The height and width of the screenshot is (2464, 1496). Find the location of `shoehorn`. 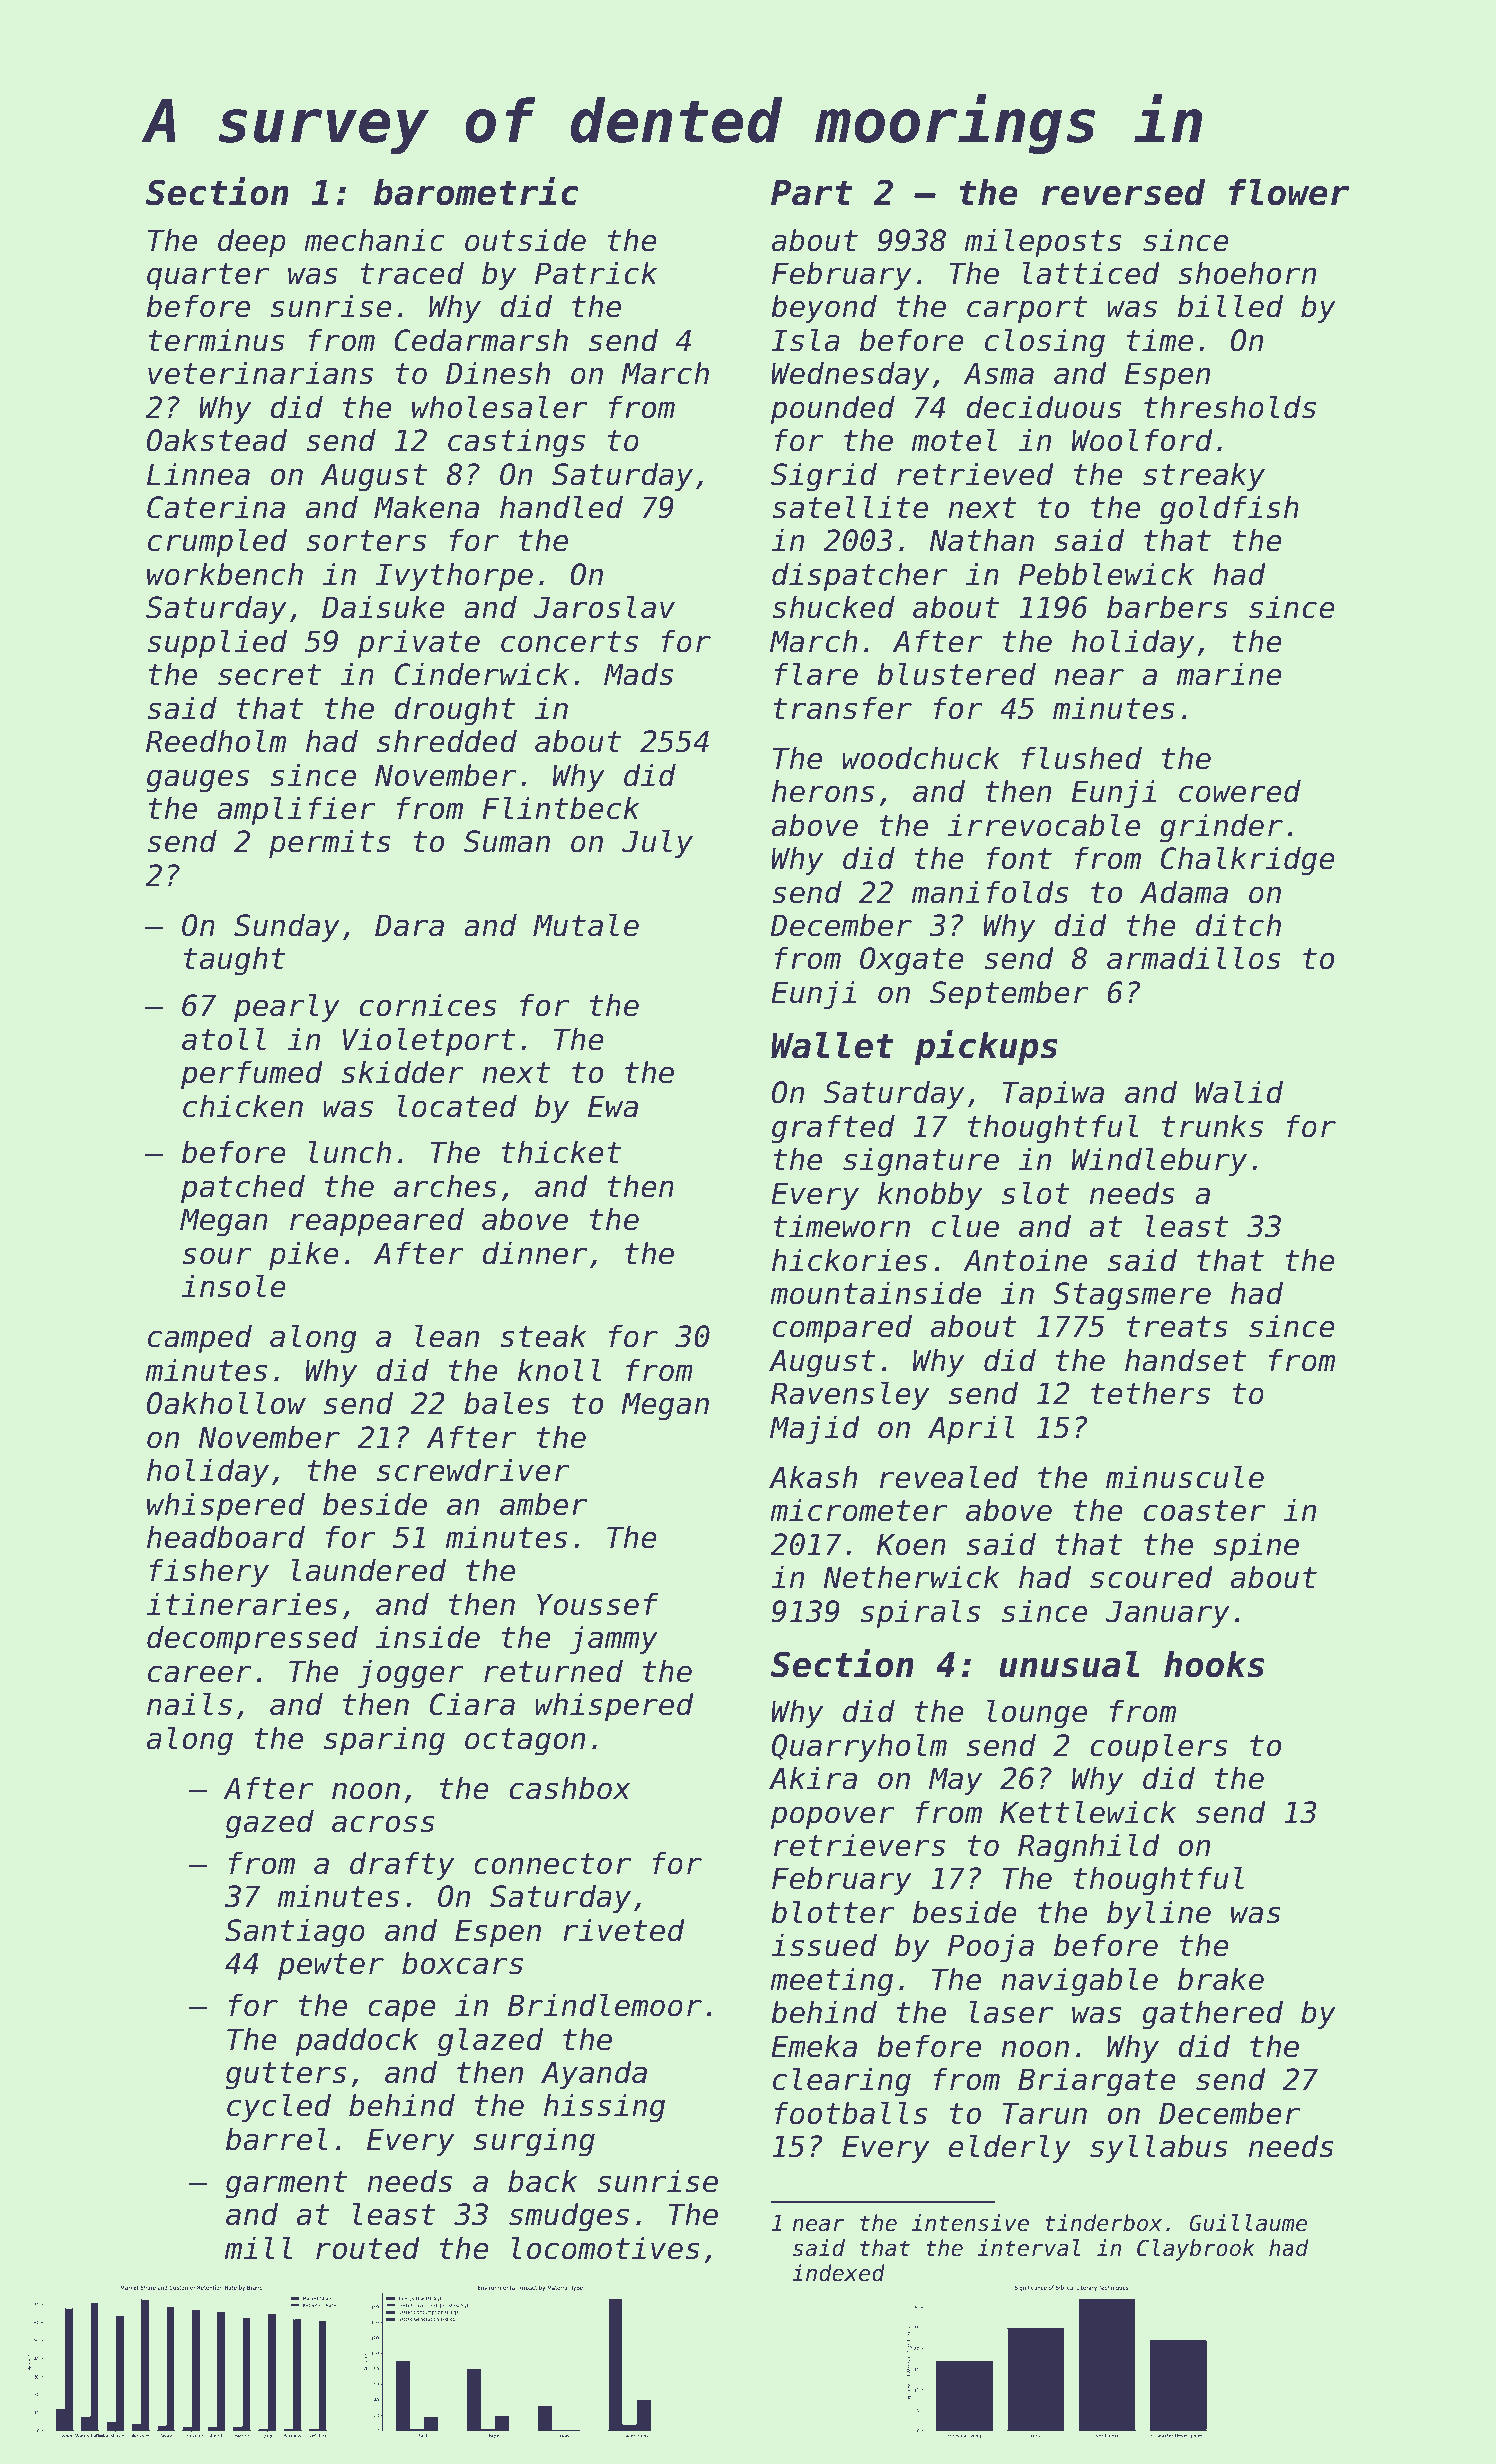

shoehorn is located at coordinates (1247, 273).
